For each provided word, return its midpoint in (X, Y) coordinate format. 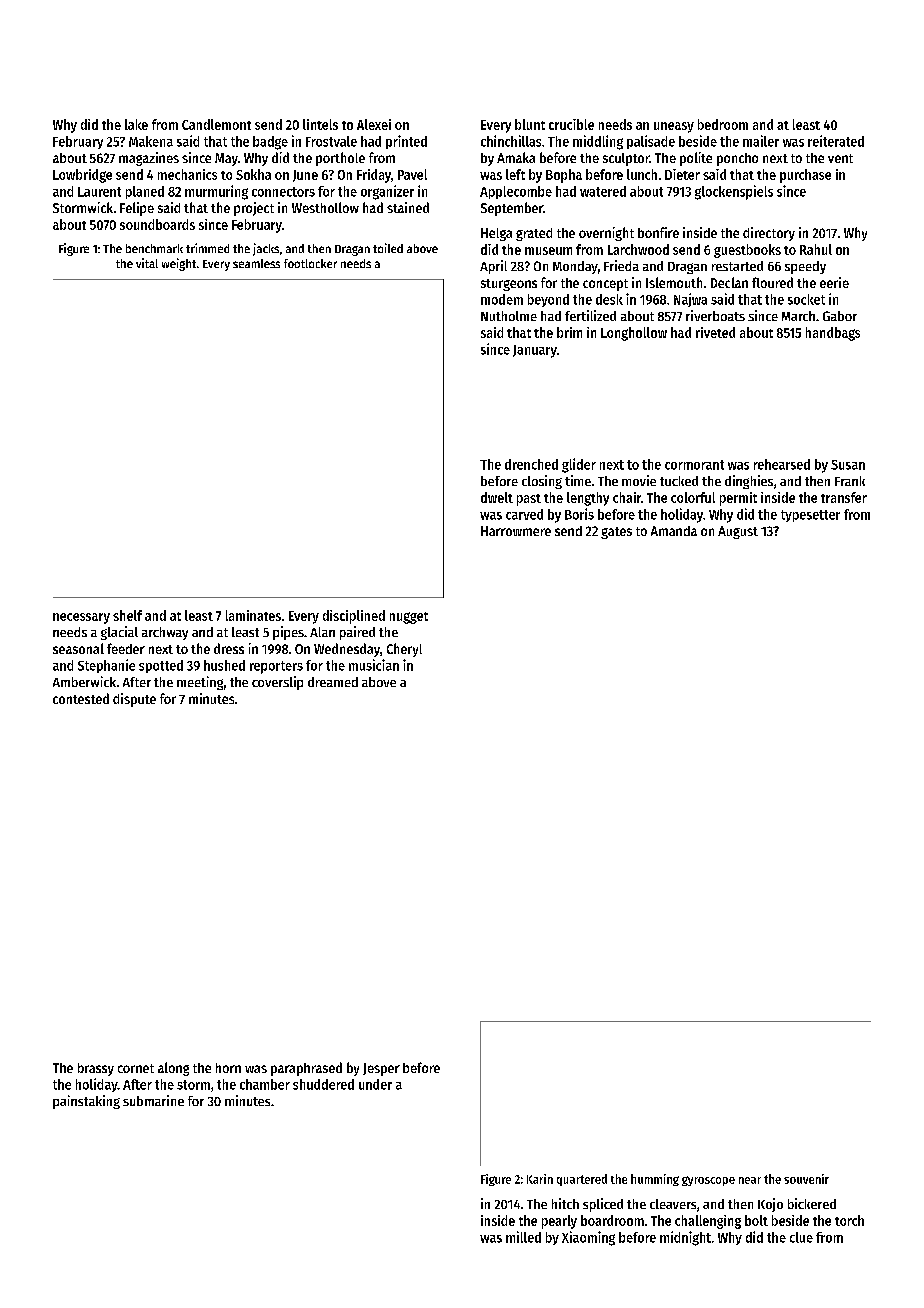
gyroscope (708, 1181)
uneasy (674, 127)
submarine (153, 1100)
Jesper (381, 1069)
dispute (134, 700)
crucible (571, 124)
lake (136, 124)
